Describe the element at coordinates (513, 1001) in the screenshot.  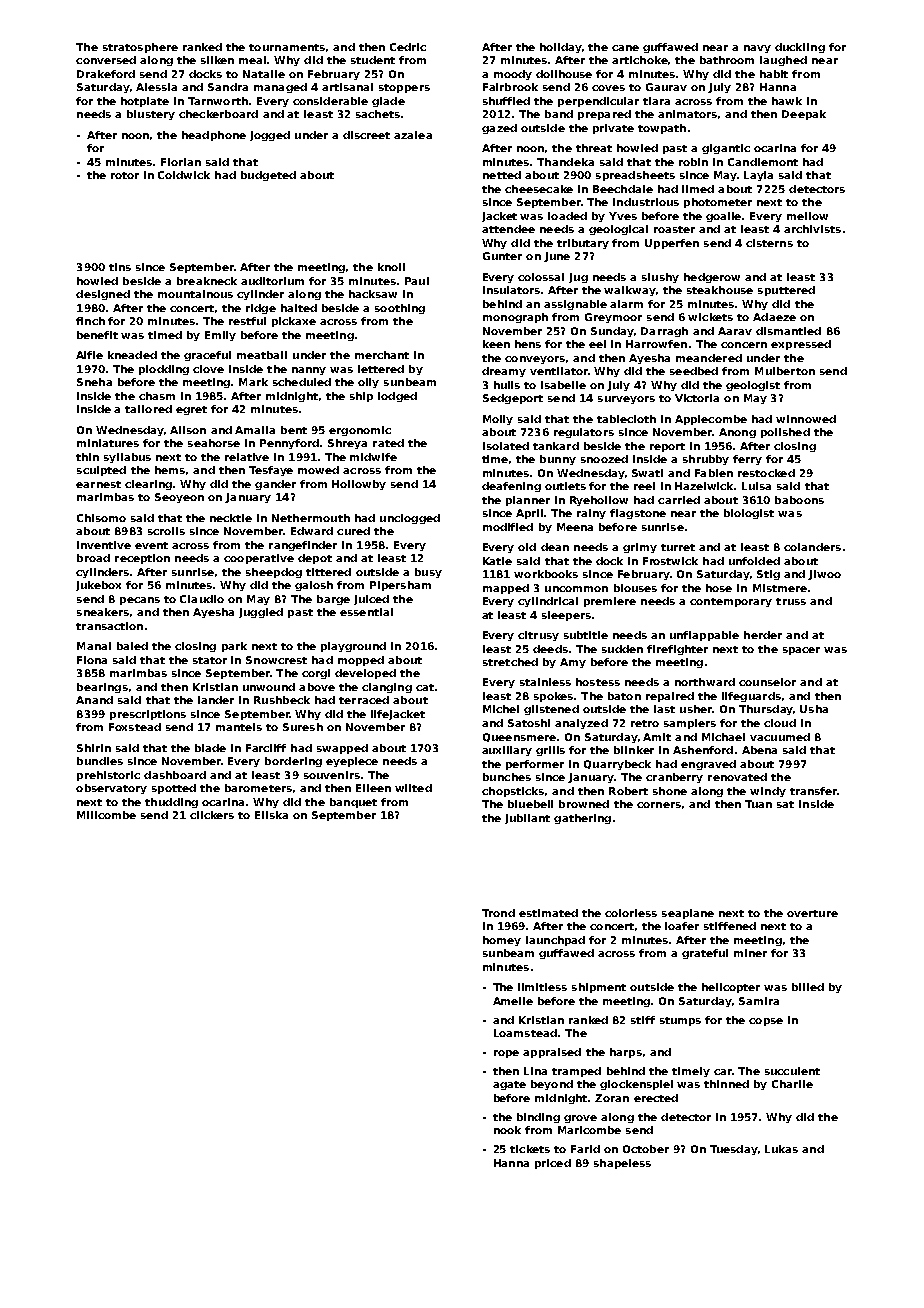
I see `Amelie` at that location.
